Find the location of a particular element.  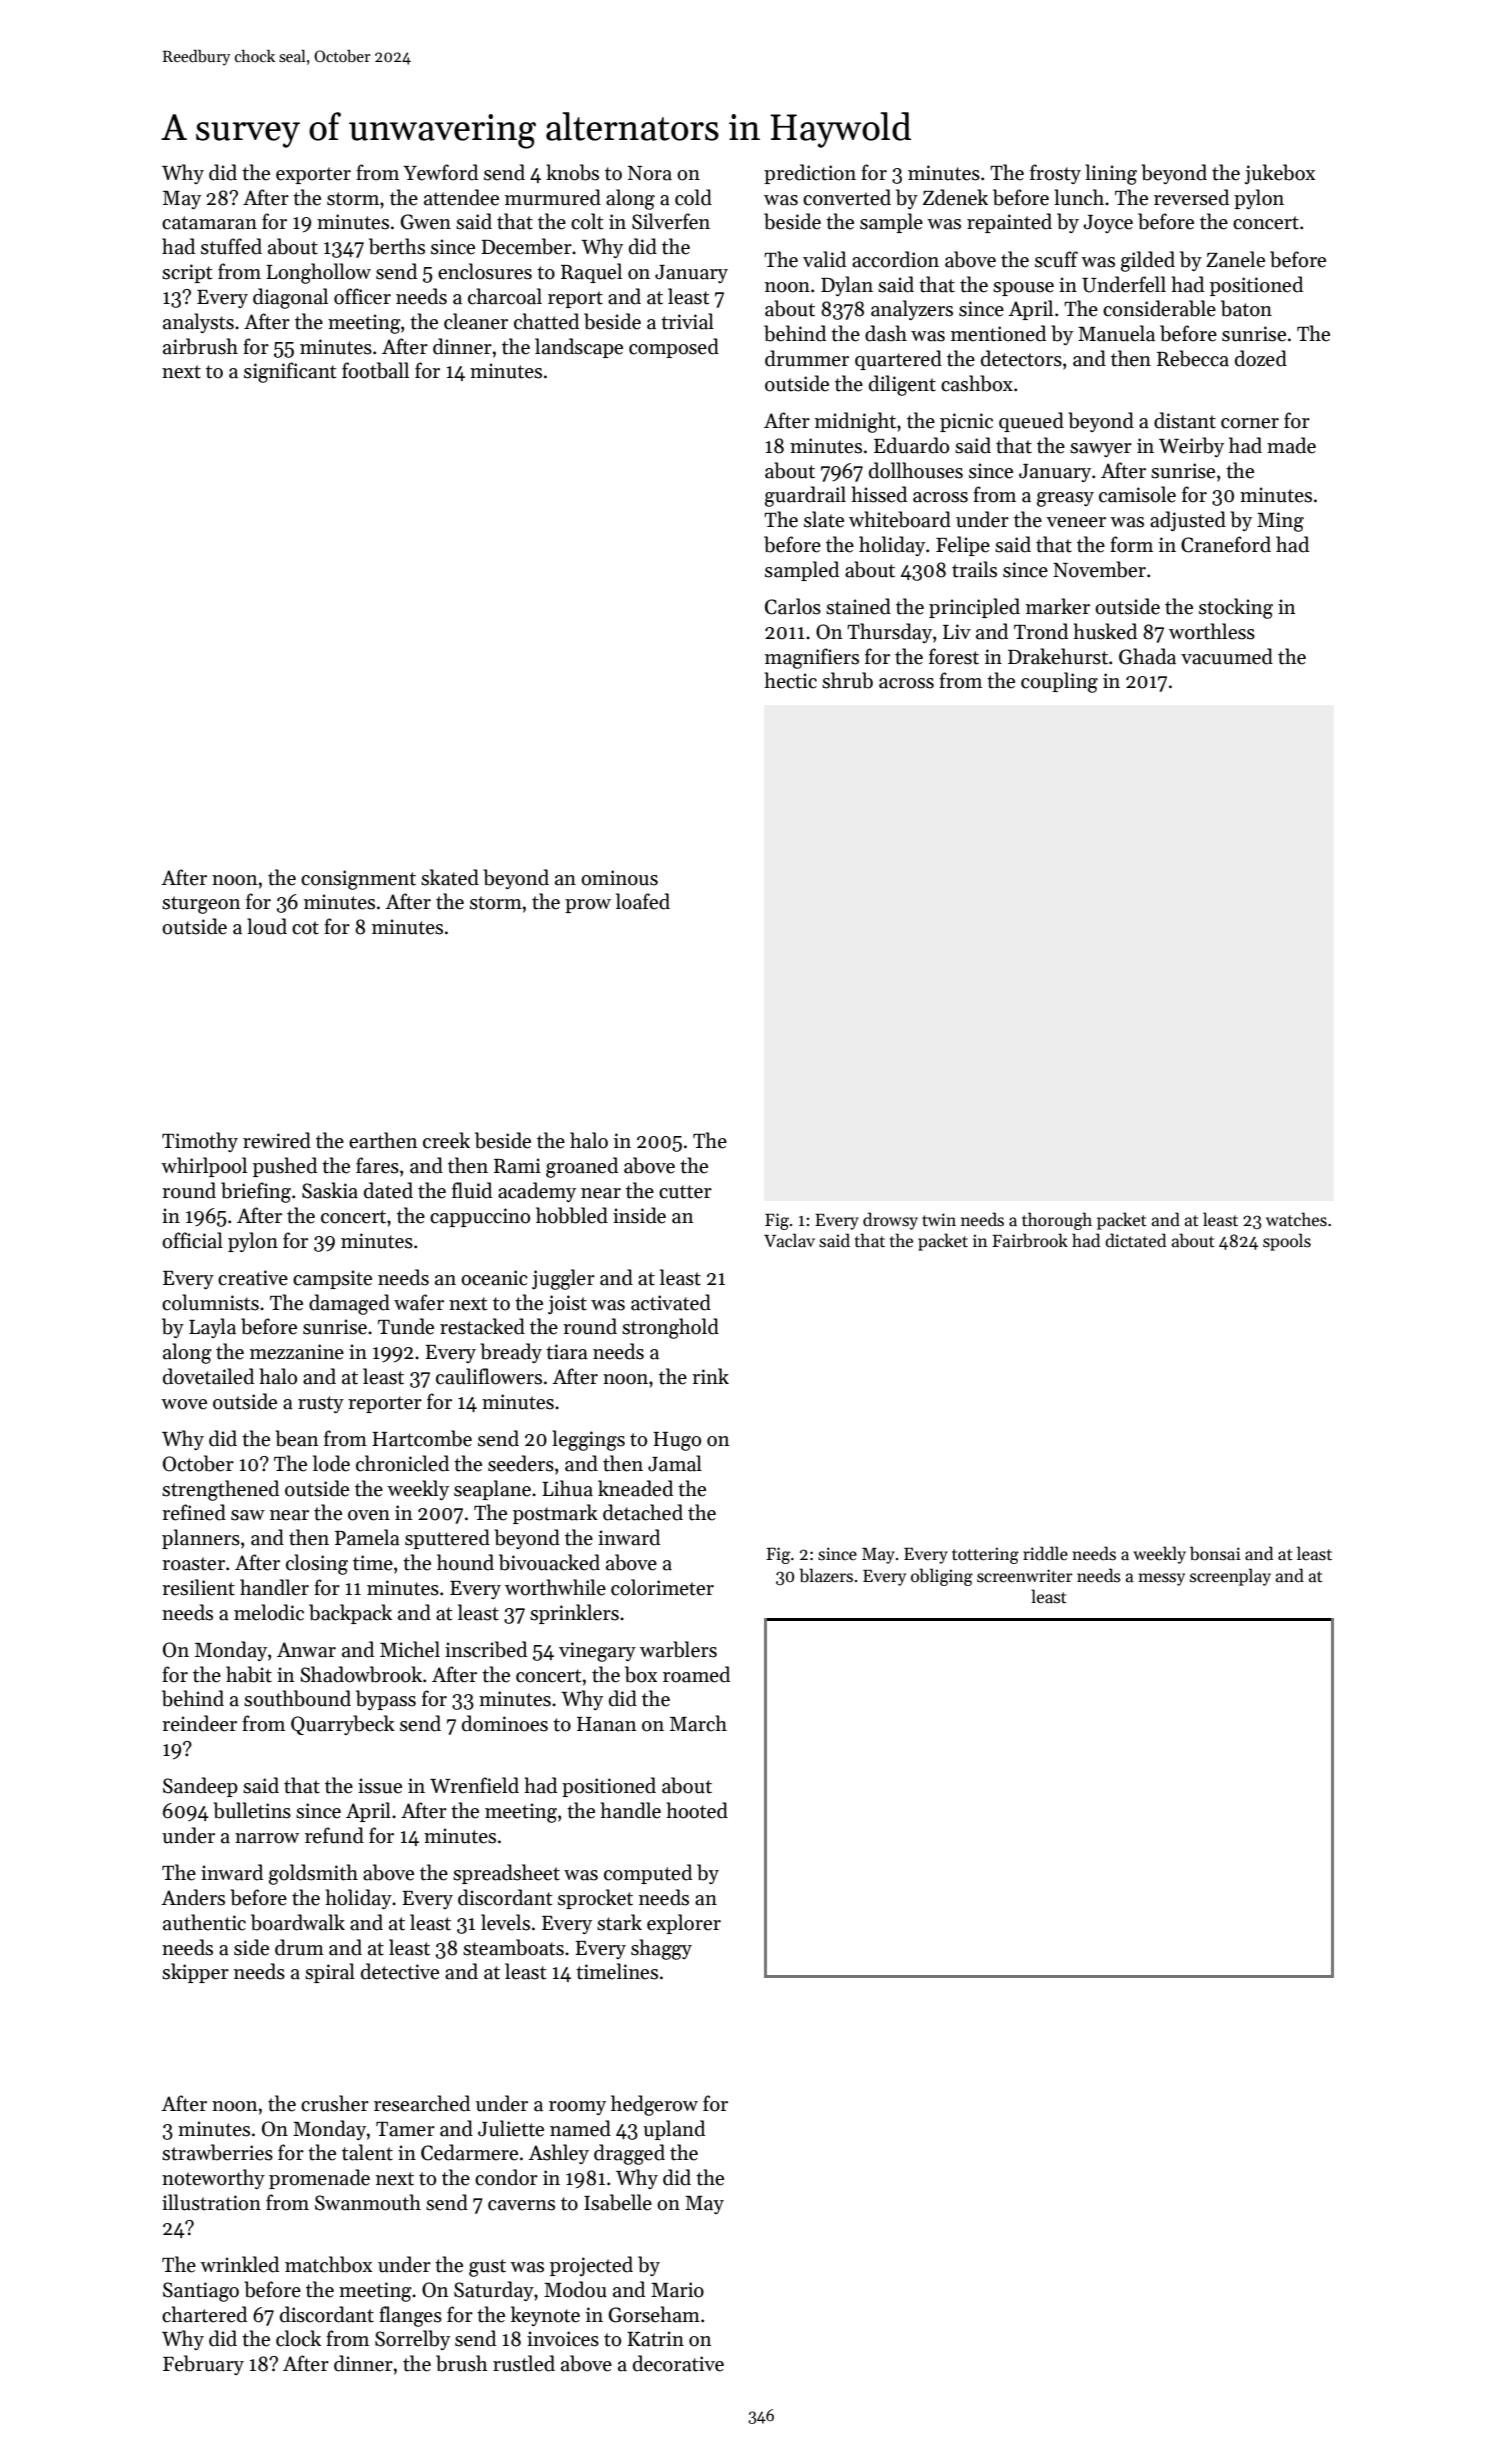

trivial is located at coordinates (687, 321).
